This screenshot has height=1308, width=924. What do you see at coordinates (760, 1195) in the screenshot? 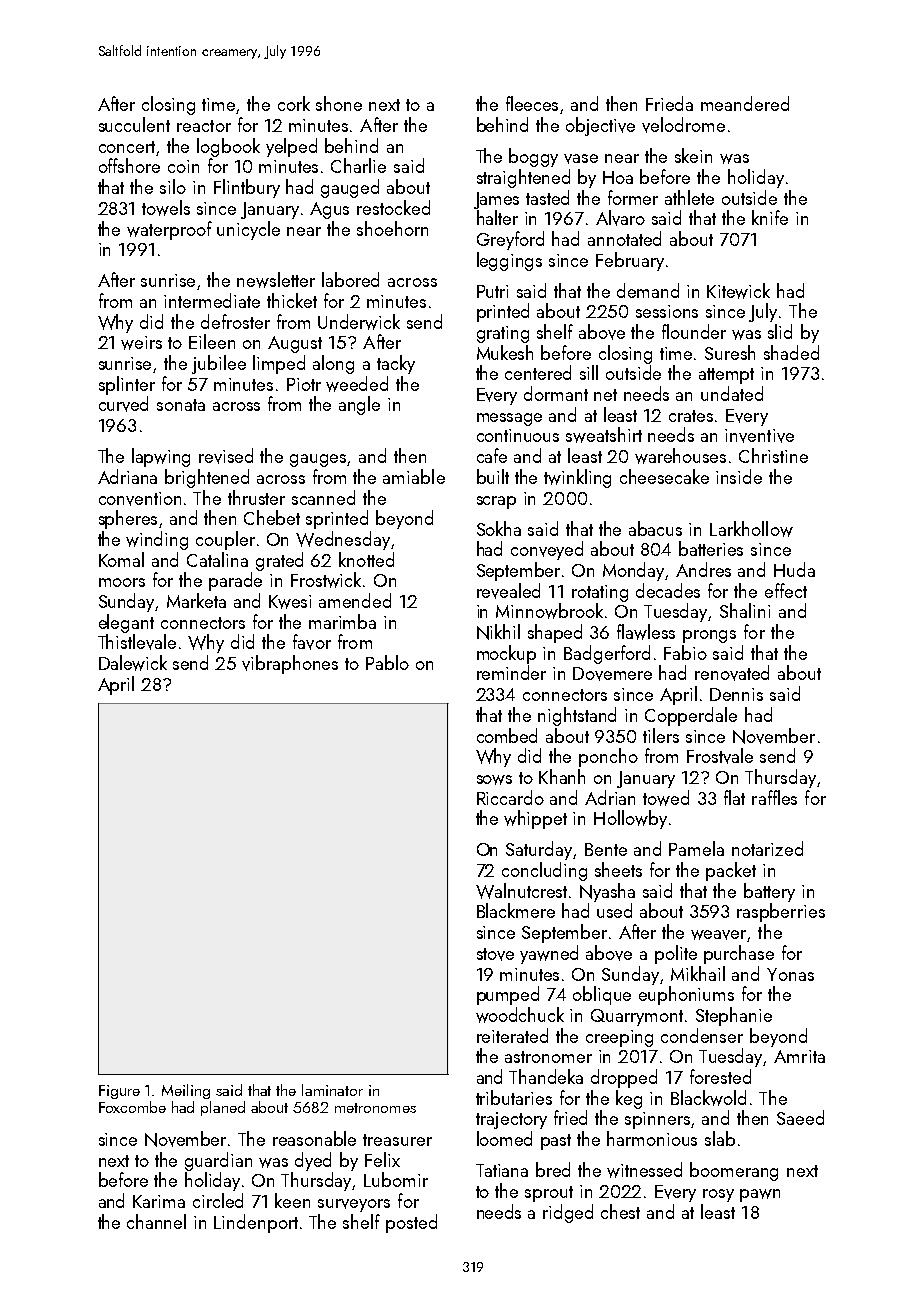
I see `pawn` at bounding box center [760, 1195].
